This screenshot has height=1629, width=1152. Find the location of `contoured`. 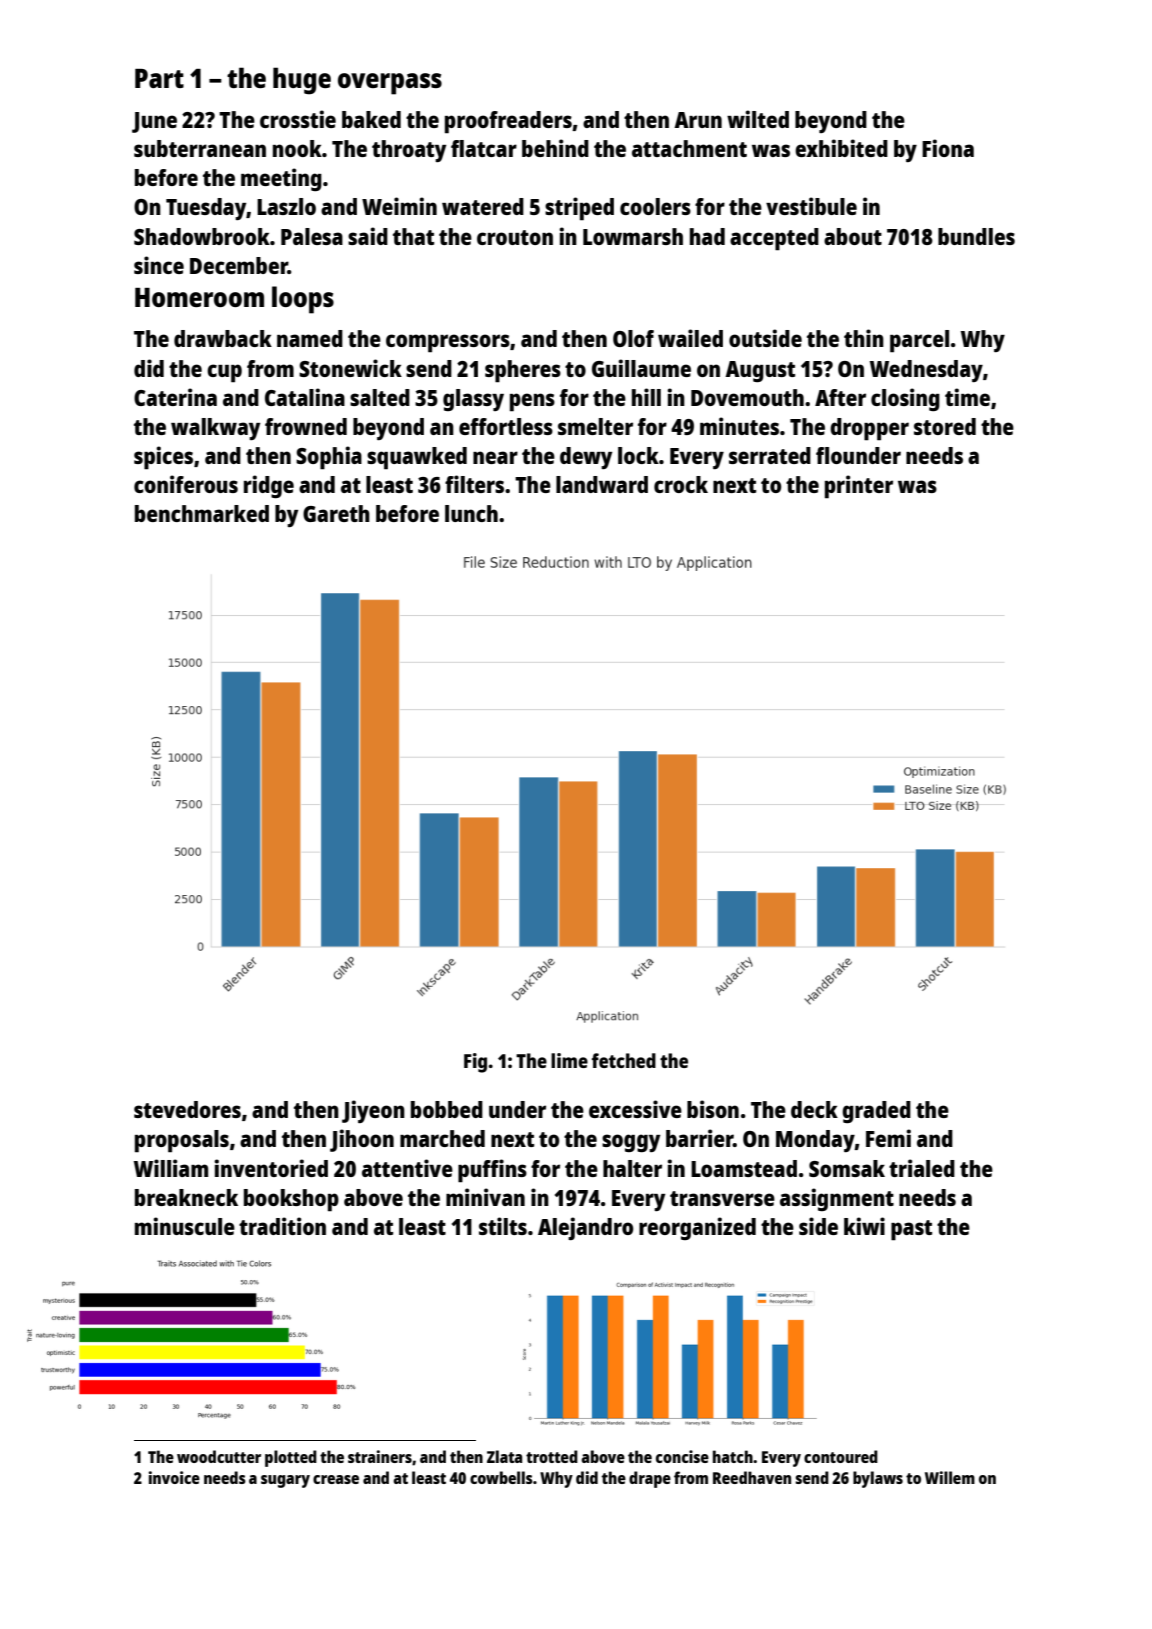

contoured is located at coordinates (841, 1456).
